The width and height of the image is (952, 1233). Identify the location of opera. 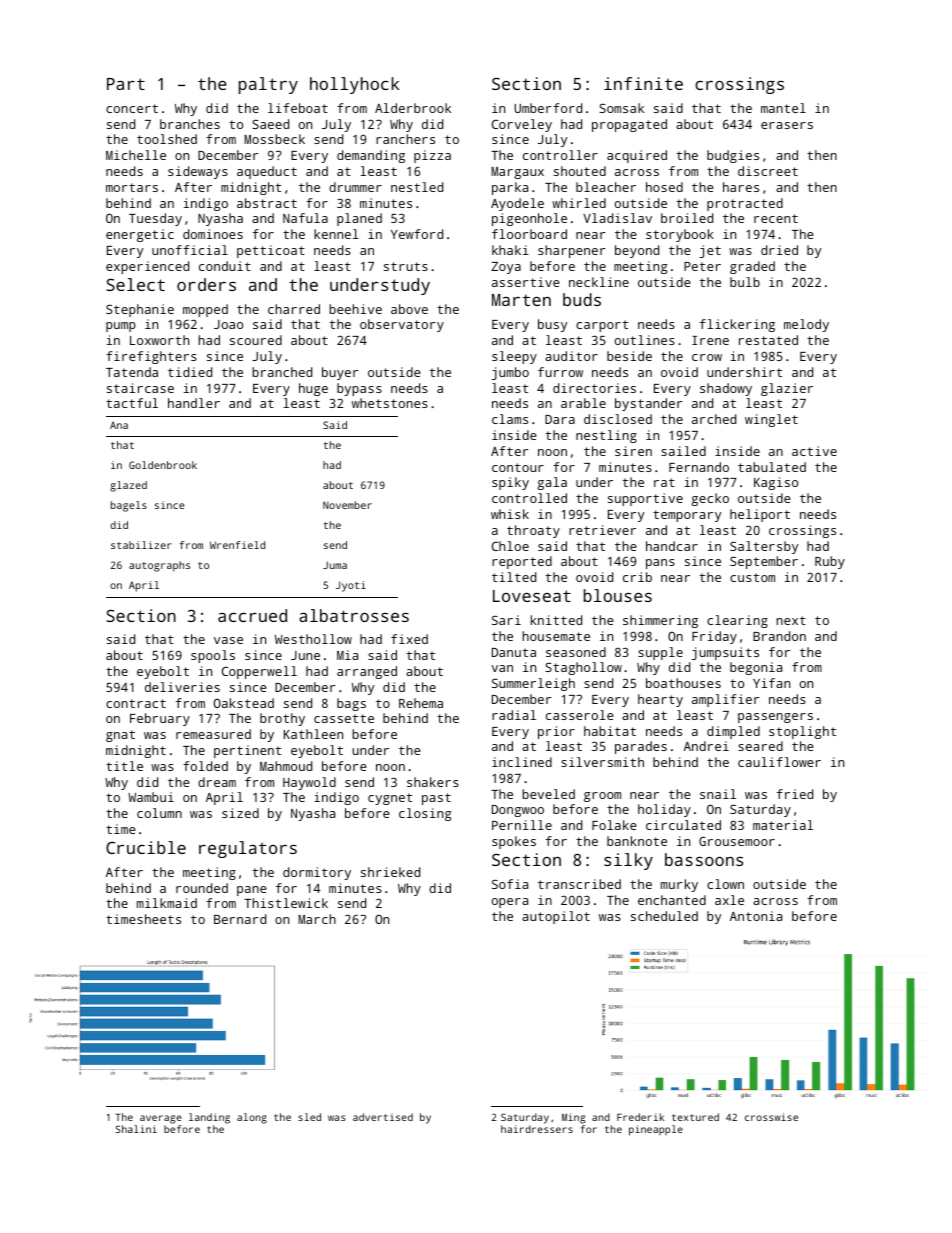
(510, 903).
